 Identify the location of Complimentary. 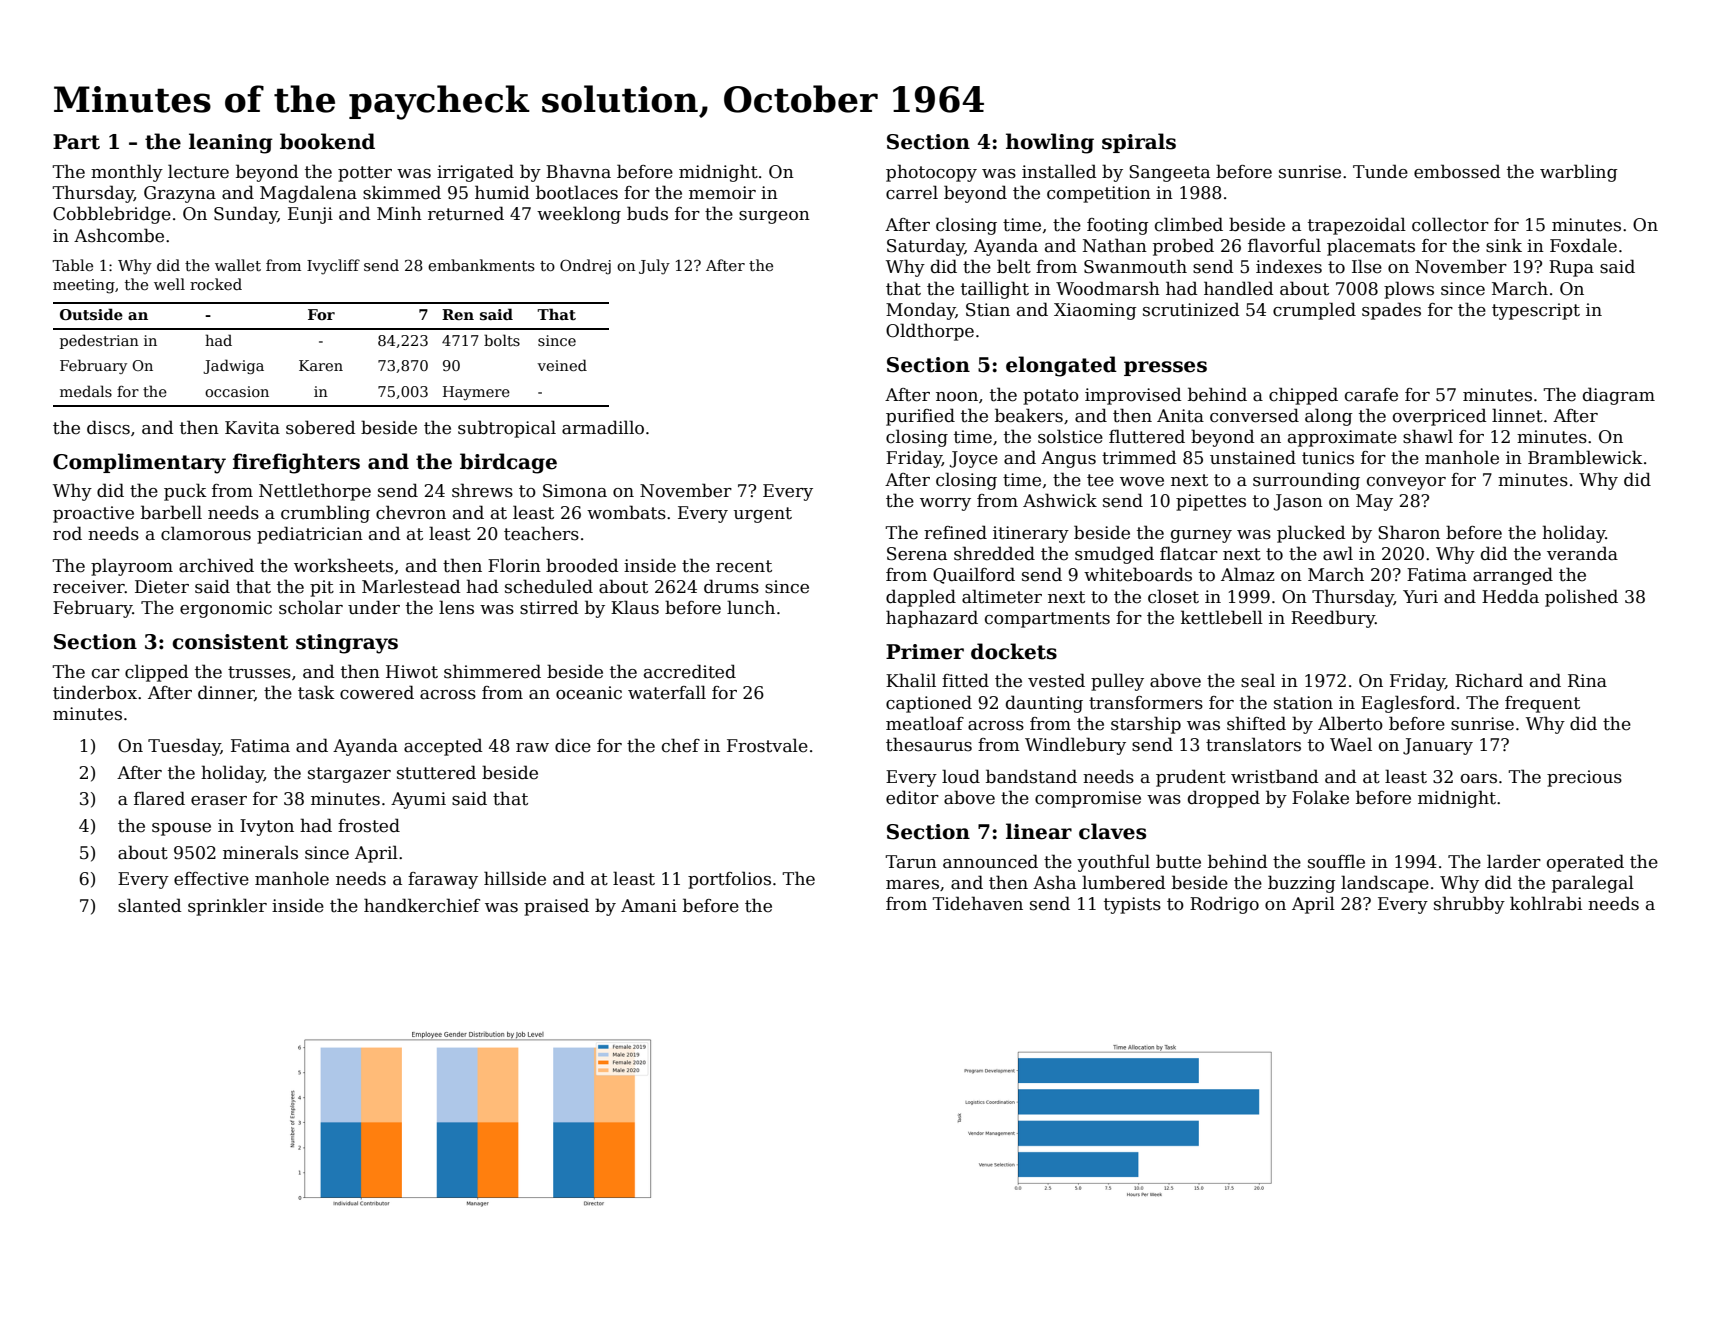
(139, 463).
